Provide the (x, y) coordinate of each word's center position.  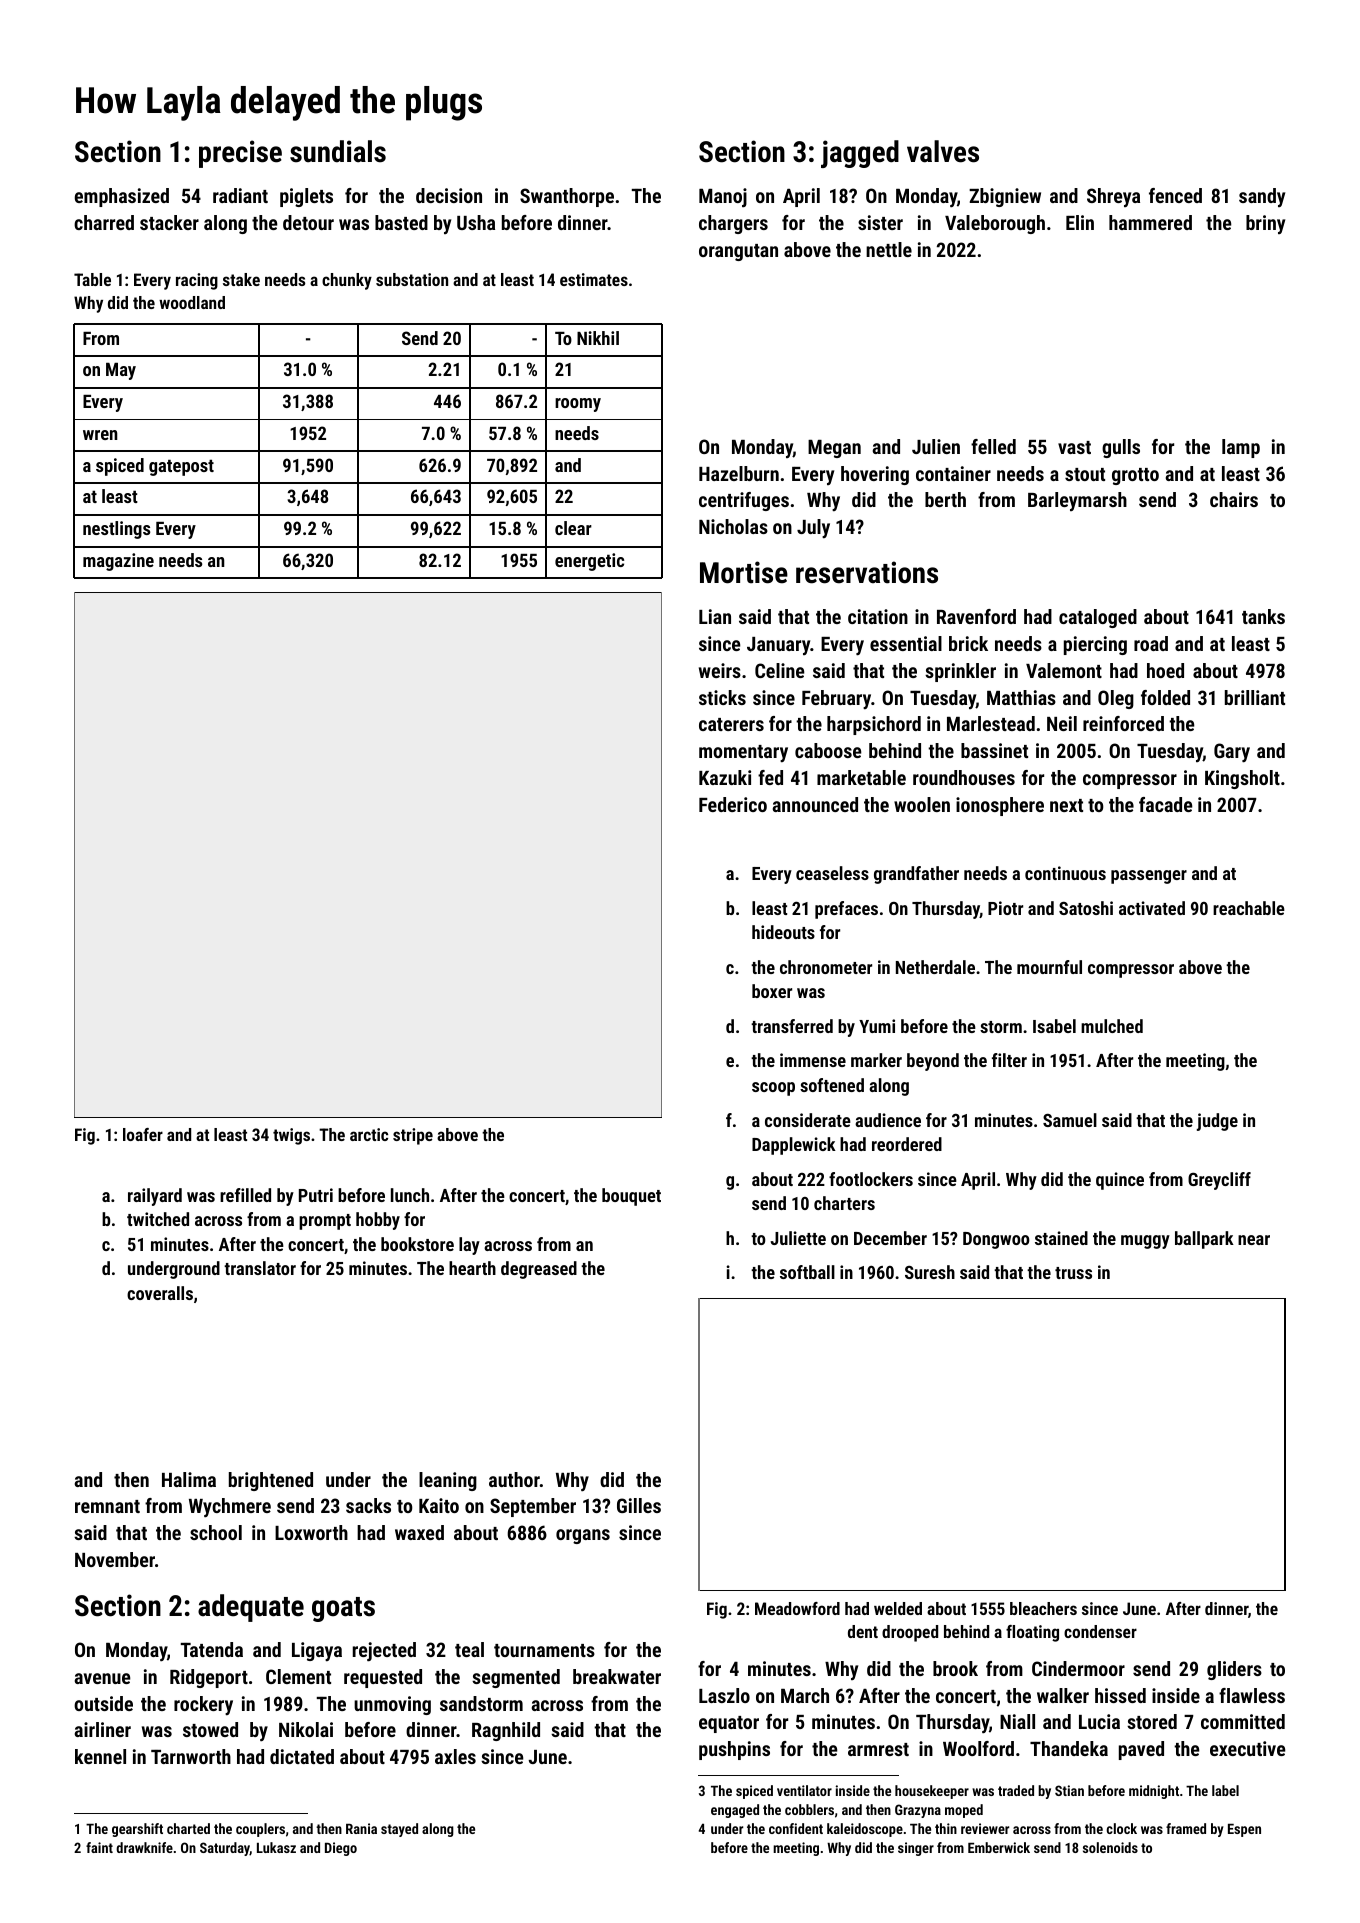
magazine (118, 562)
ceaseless (832, 873)
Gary (1232, 753)
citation (878, 616)
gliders (1234, 1670)
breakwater (617, 1676)
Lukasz (276, 1847)
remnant (107, 1506)
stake (241, 279)
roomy (578, 405)
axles (455, 1756)
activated (1152, 908)
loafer (143, 1134)
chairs (1234, 499)
